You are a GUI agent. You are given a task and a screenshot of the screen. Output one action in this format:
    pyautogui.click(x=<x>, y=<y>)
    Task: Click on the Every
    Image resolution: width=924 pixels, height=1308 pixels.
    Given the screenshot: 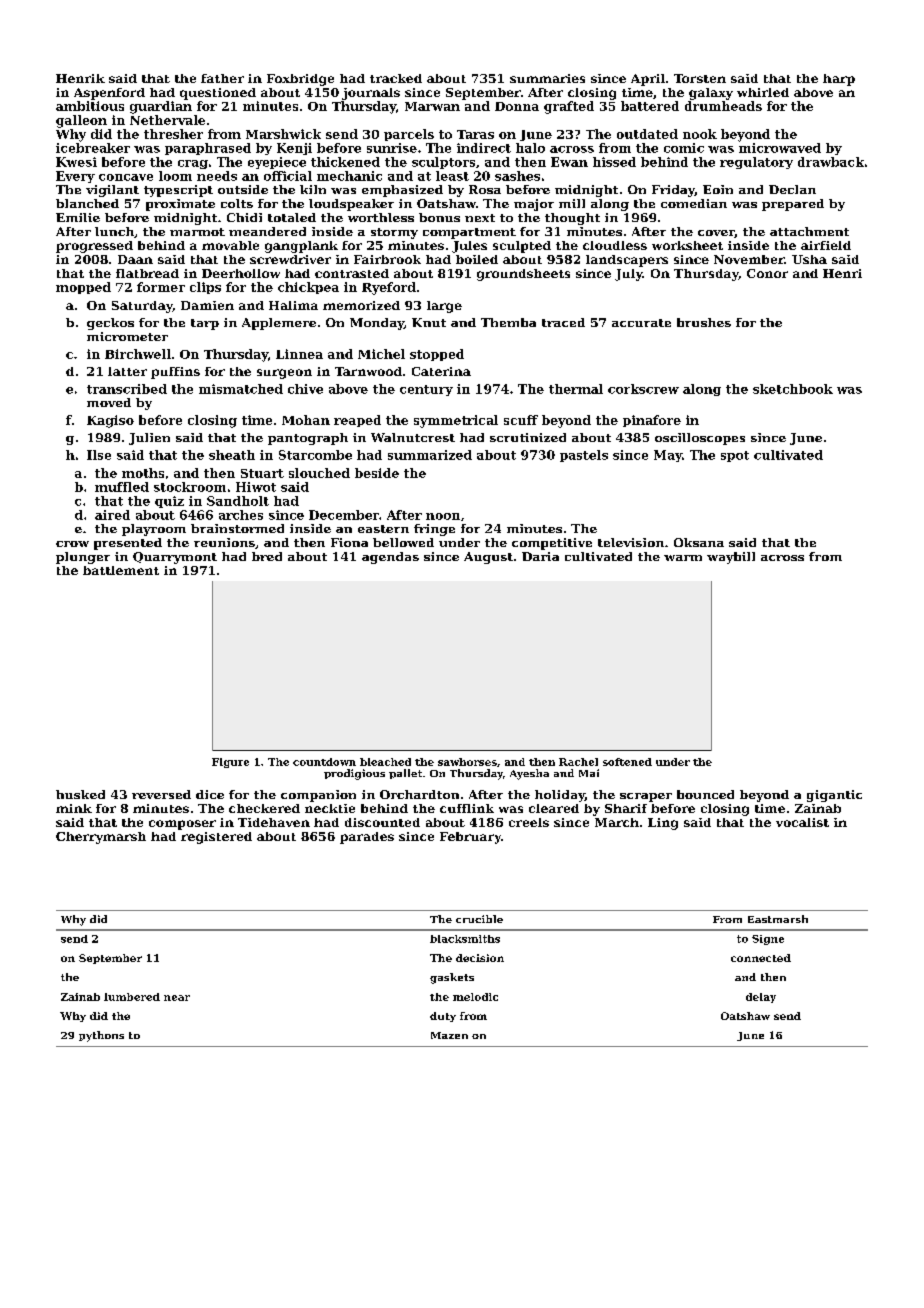 What is the action you would take?
    pyautogui.click(x=75, y=177)
